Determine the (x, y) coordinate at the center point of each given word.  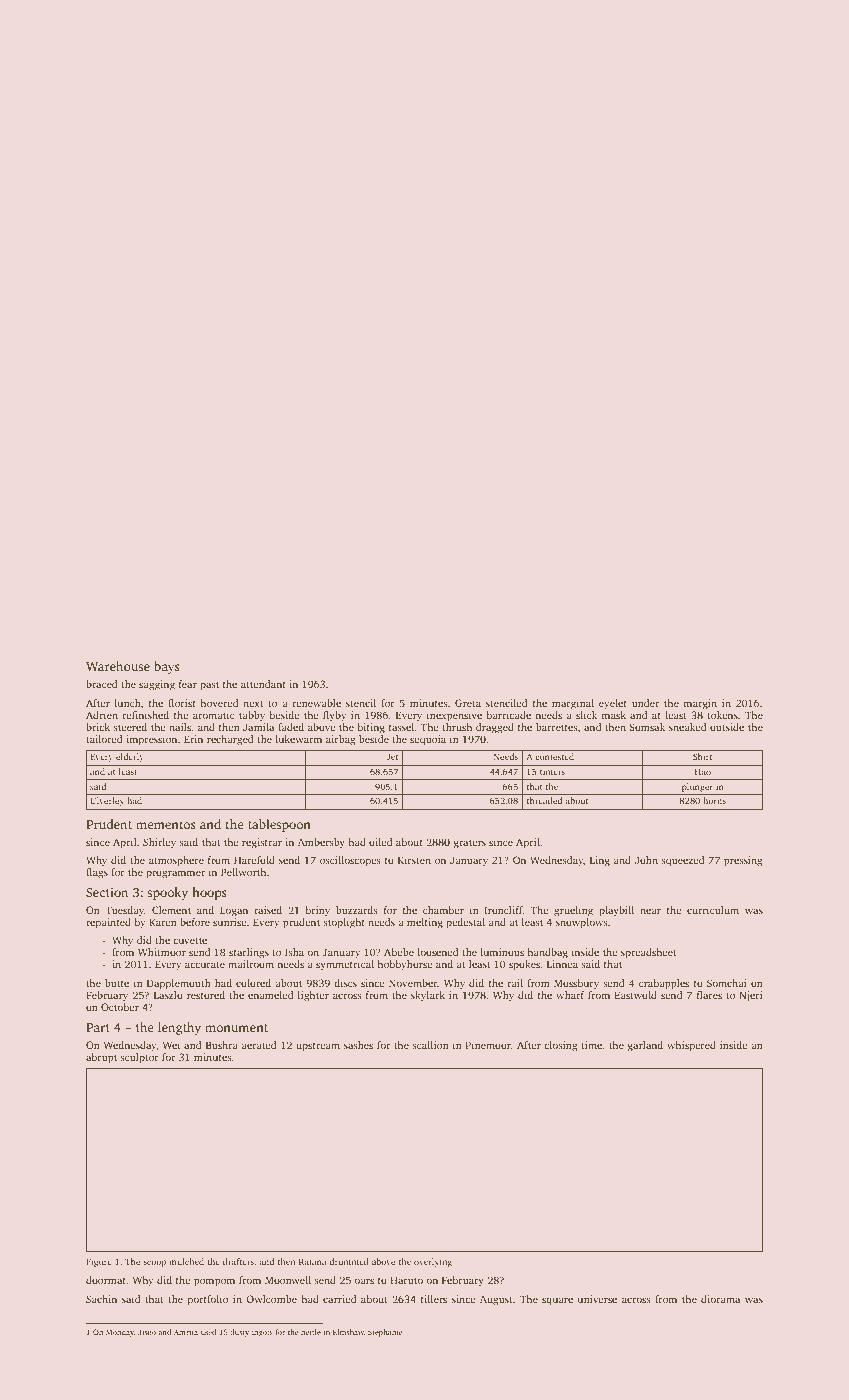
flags (97, 873)
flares (709, 995)
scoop (155, 1263)
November (413, 983)
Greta (468, 703)
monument (236, 1028)
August (496, 1300)
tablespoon (279, 825)
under (645, 703)
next (253, 703)
